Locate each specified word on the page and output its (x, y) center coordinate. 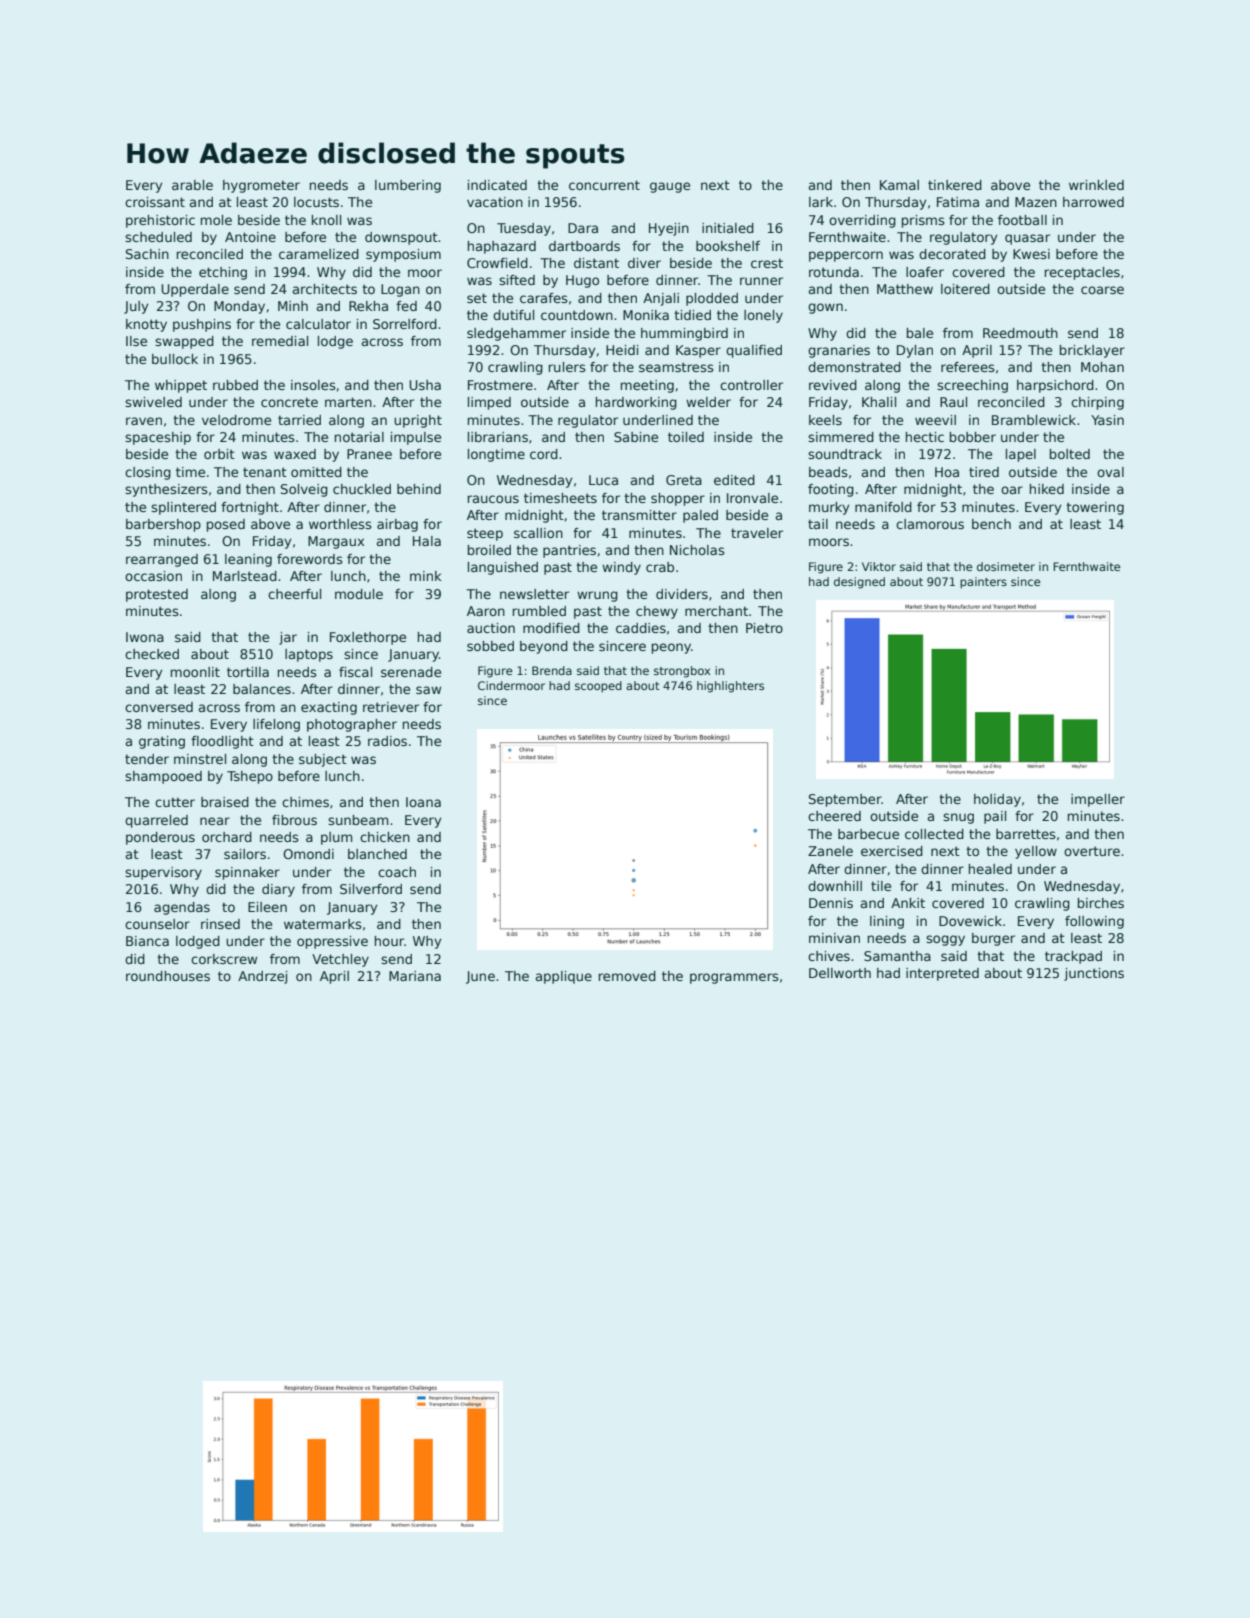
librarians (498, 437)
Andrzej (262, 977)
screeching (972, 386)
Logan (400, 290)
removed (627, 976)
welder (708, 402)
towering (1095, 508)
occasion (153, 576)
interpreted (942, 974)
